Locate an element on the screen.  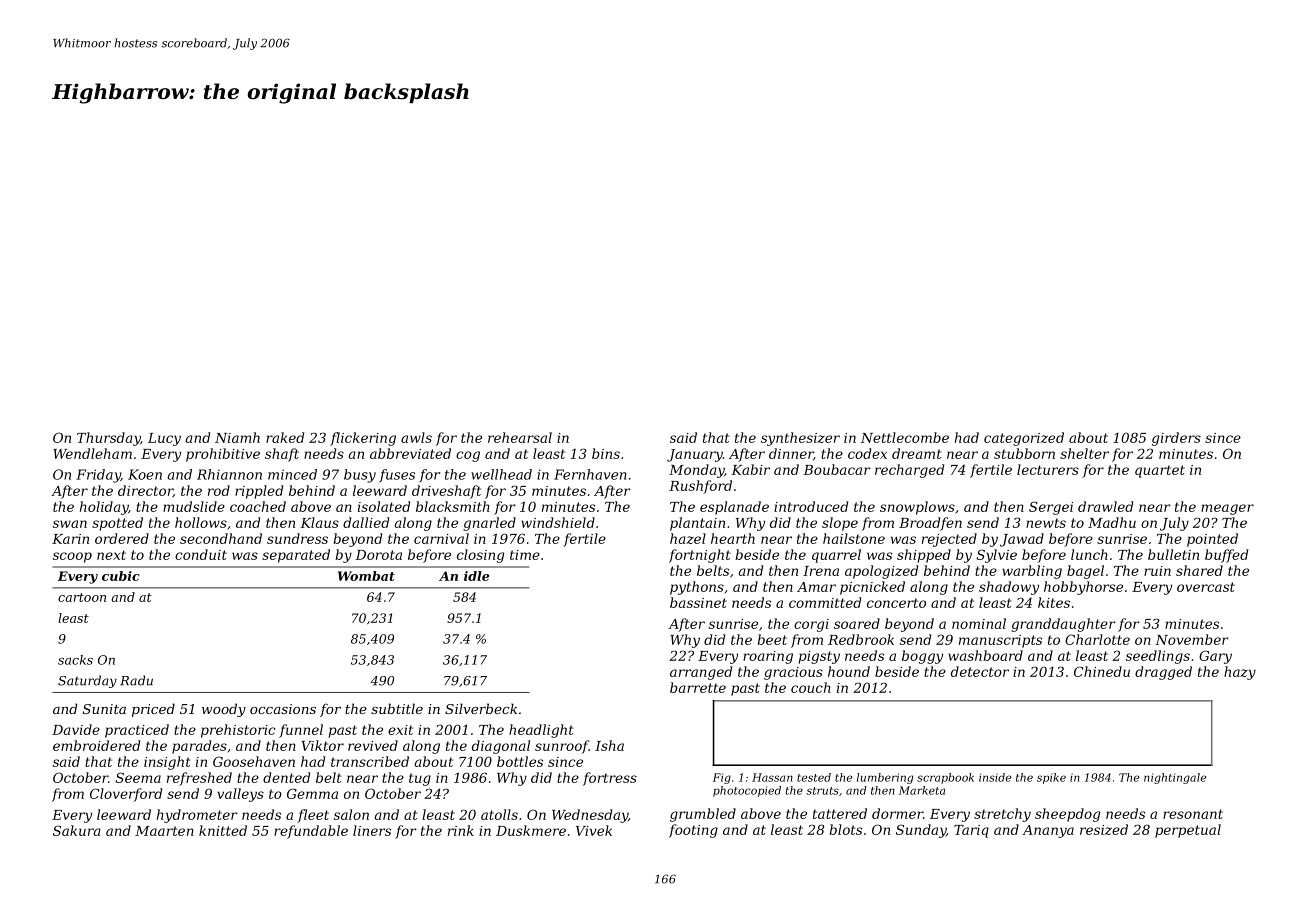
Gemma is located at coordinates (312, 793).
